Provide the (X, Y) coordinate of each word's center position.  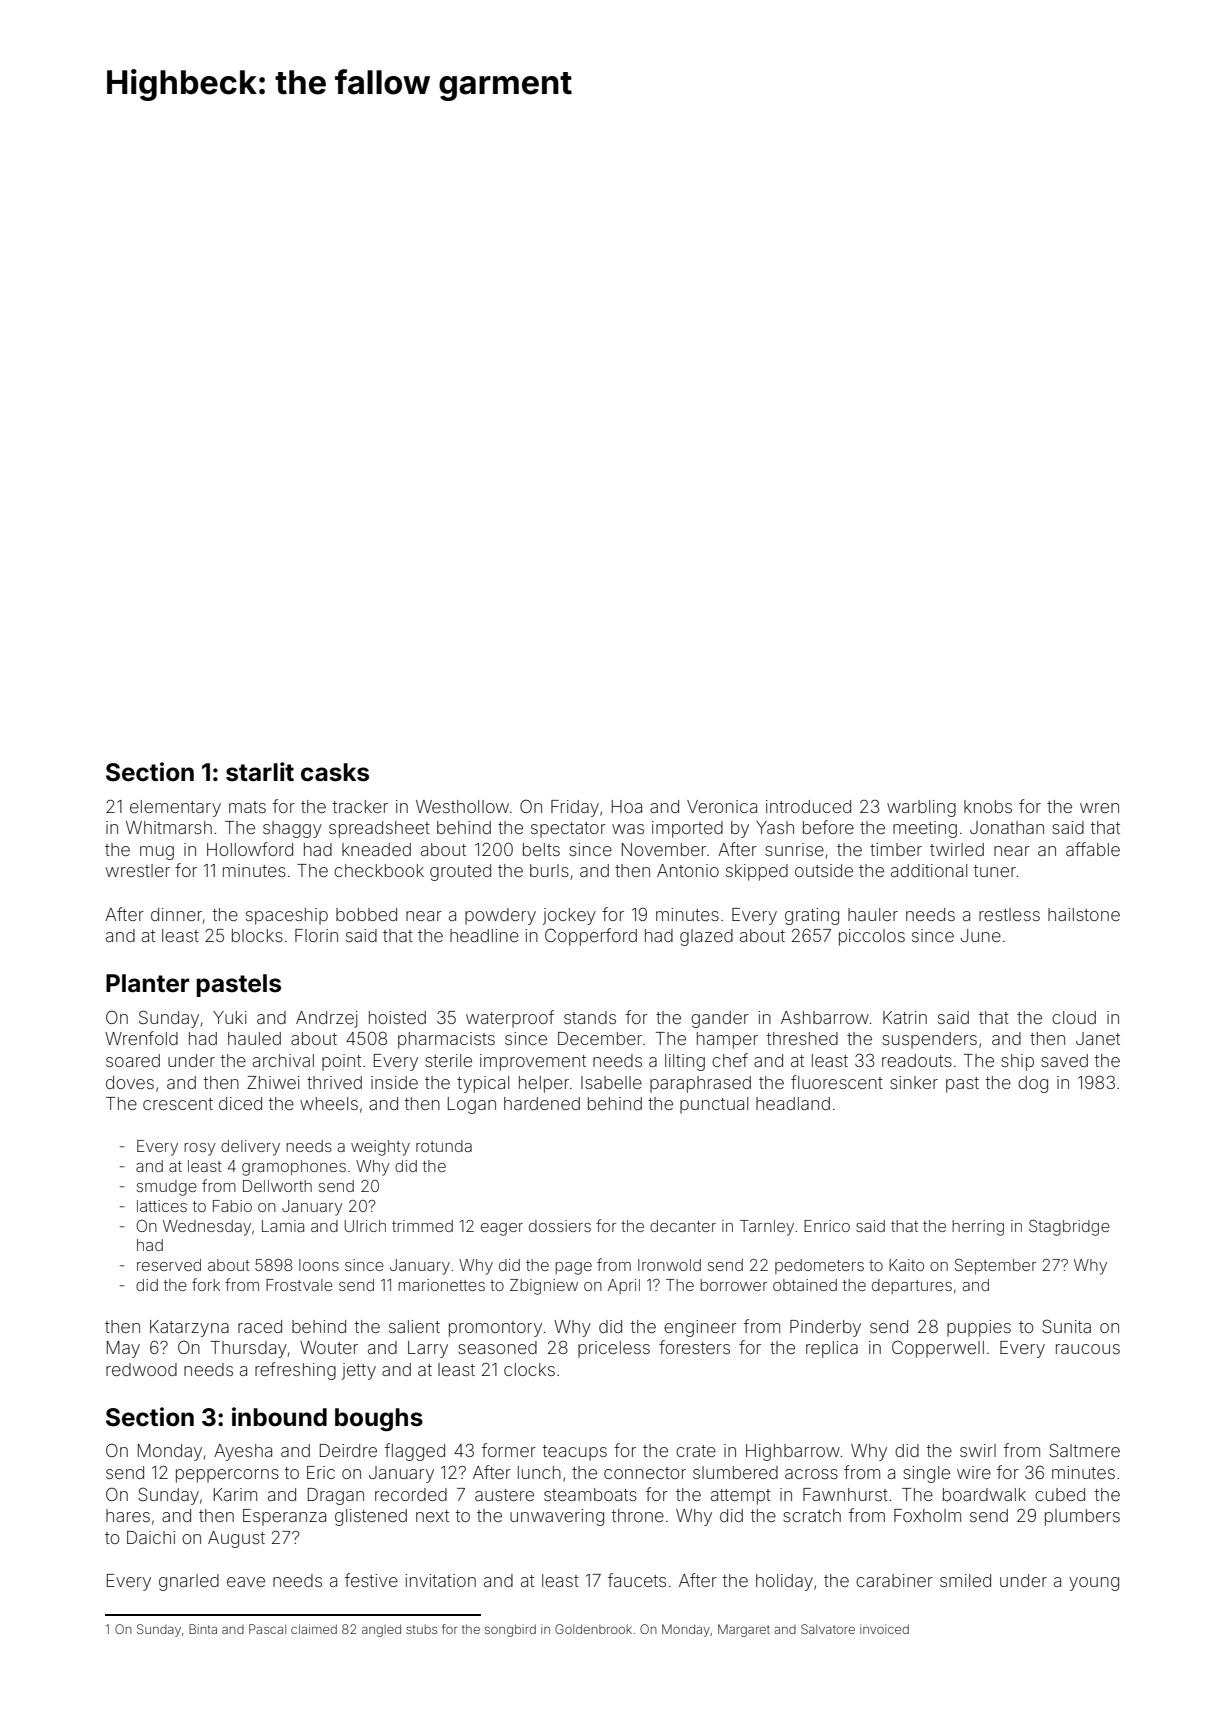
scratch (812, 1515)
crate (696, 1451)
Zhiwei (273, 1082)
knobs (988, 806)
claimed (314, 1629)
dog (1033, 1084)
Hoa (627, 806)
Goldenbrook (593, 1629)
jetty (359, 1371)
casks (335, 772)
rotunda (444, 1146)
